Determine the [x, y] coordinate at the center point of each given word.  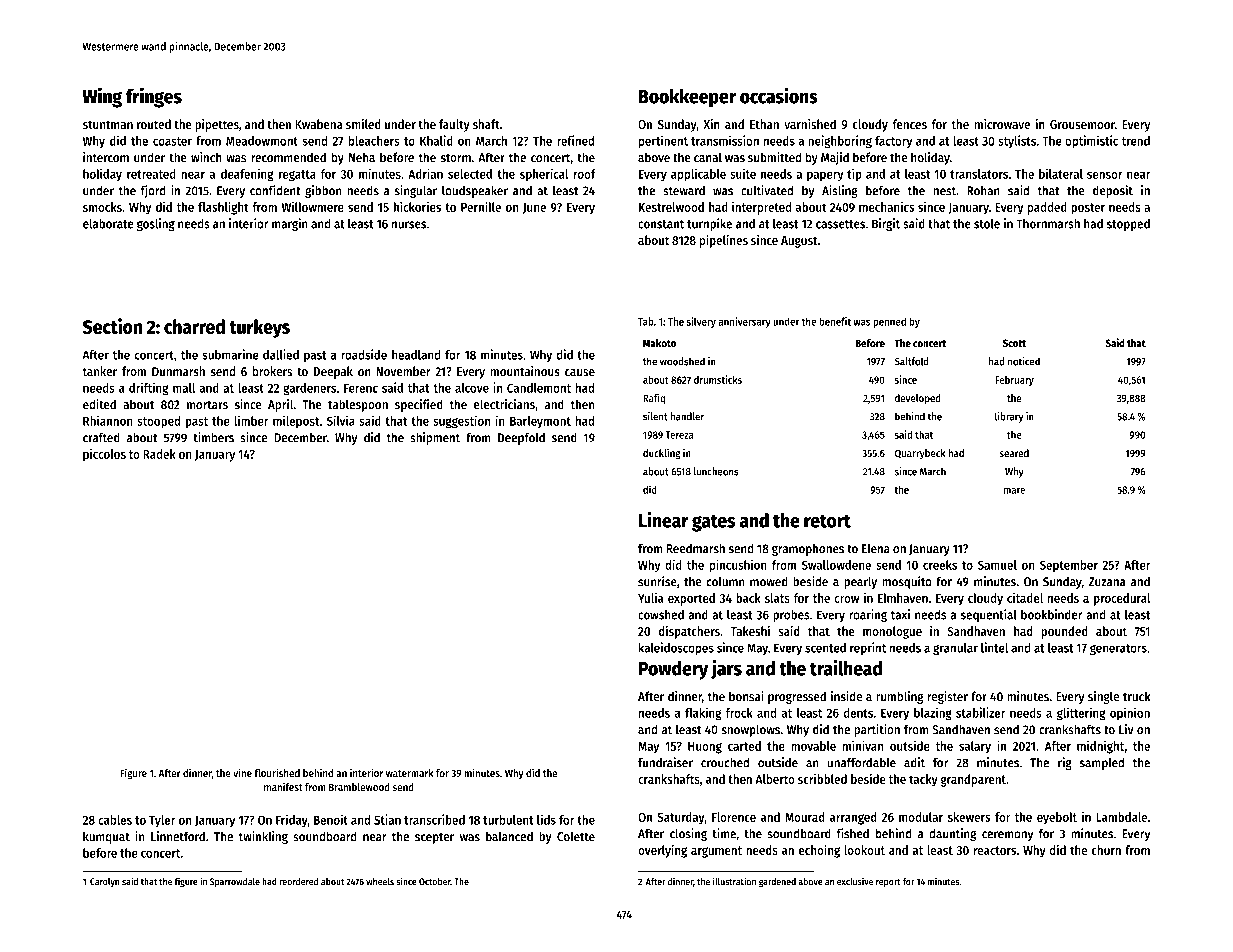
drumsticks [718, 379]
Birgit [886, 224]
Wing [102, 97]
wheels [380, 881]
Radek [159, 454]
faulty [454, 125]
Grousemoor [1082, 124]
